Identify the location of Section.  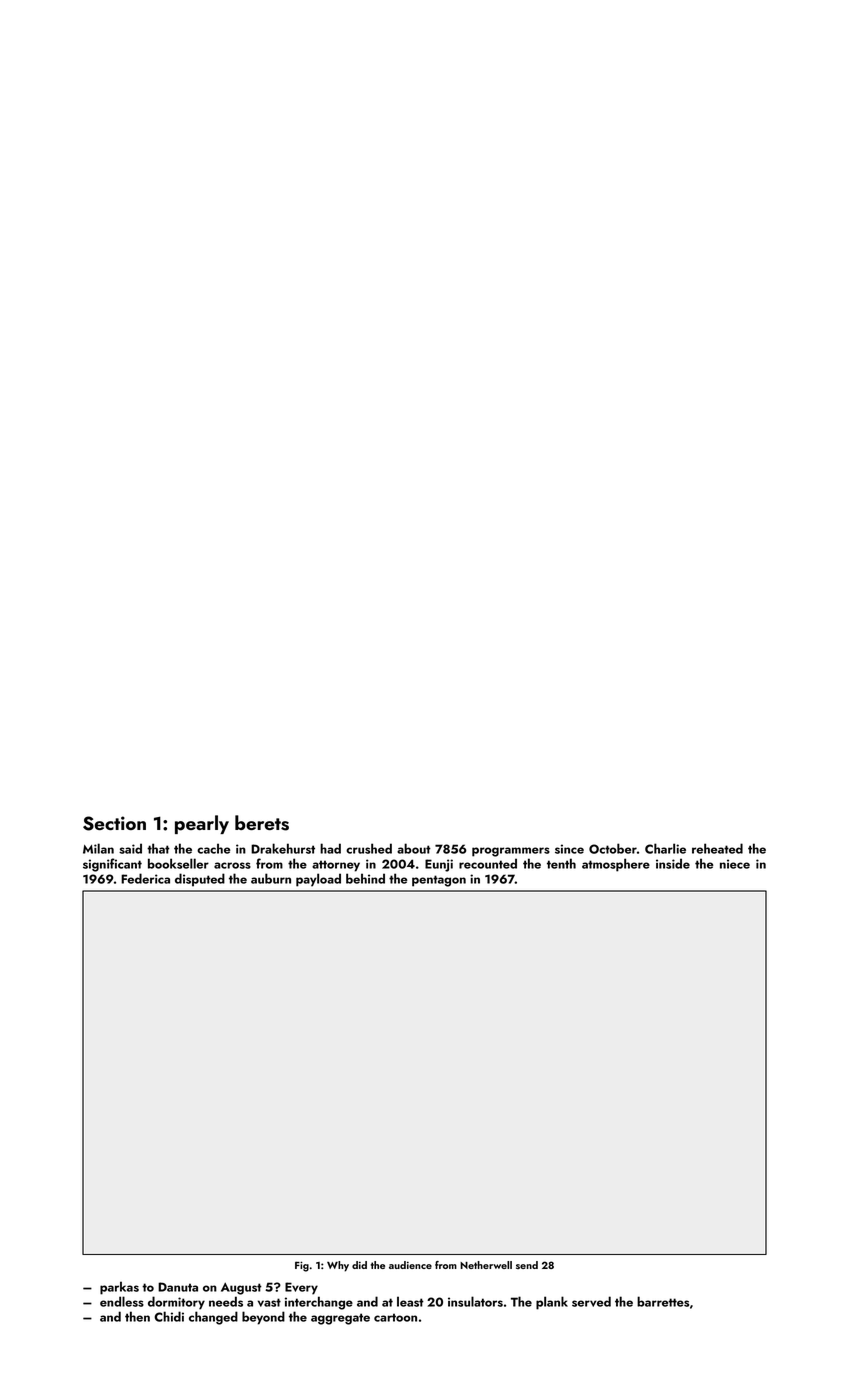
(114, 823).
